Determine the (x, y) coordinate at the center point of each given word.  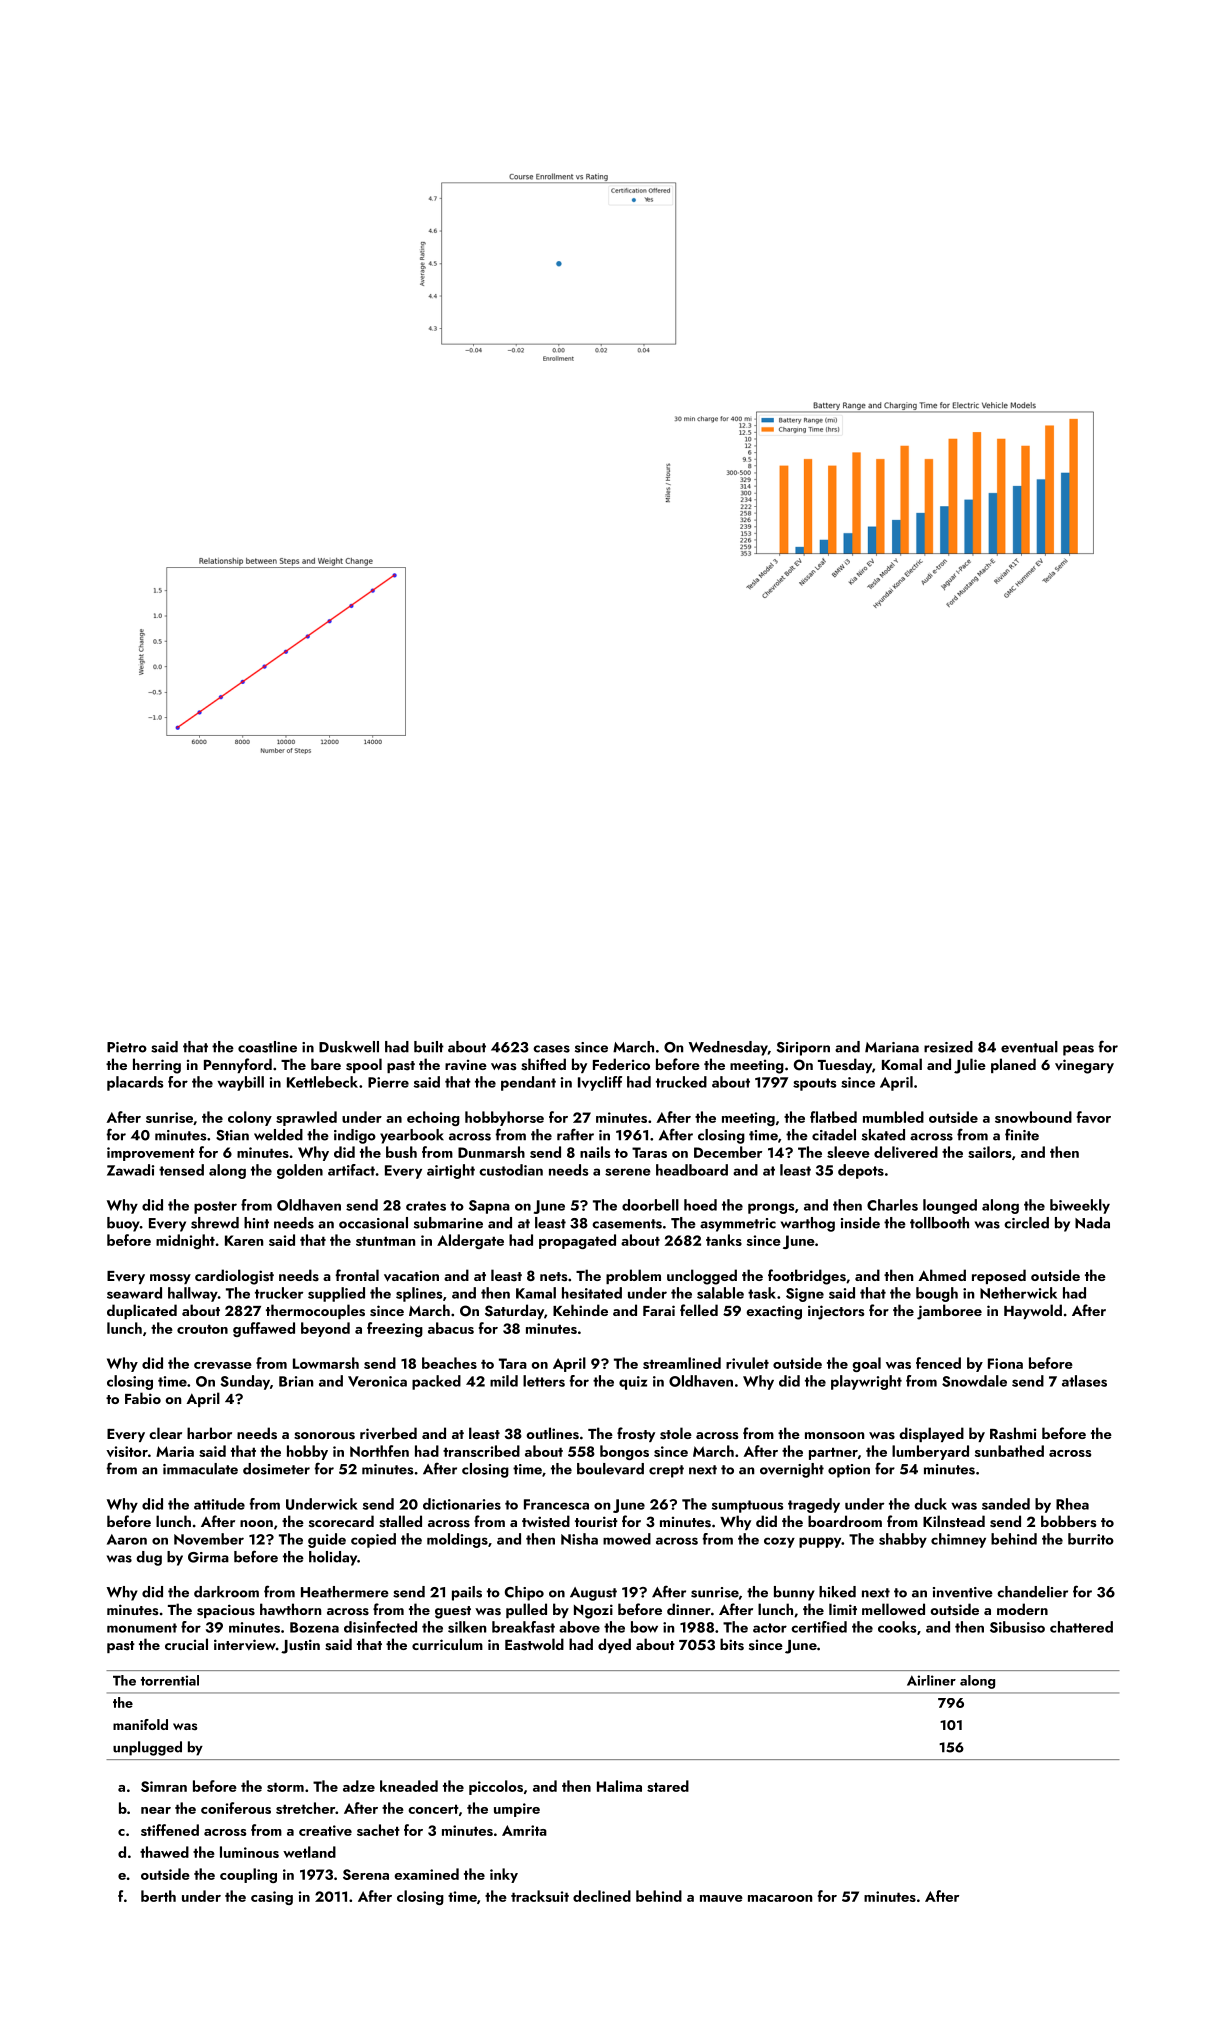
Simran (164, 1786)
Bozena (314, 1627)
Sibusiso (1017, 1627)
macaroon (780, 1898)
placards (135, 1083)
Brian (296, 1381)
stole (676, 1433)
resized (948, 1047)
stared (668, 1786)
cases (551, 1049)
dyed (614, 1645)
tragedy (814, 1505)
